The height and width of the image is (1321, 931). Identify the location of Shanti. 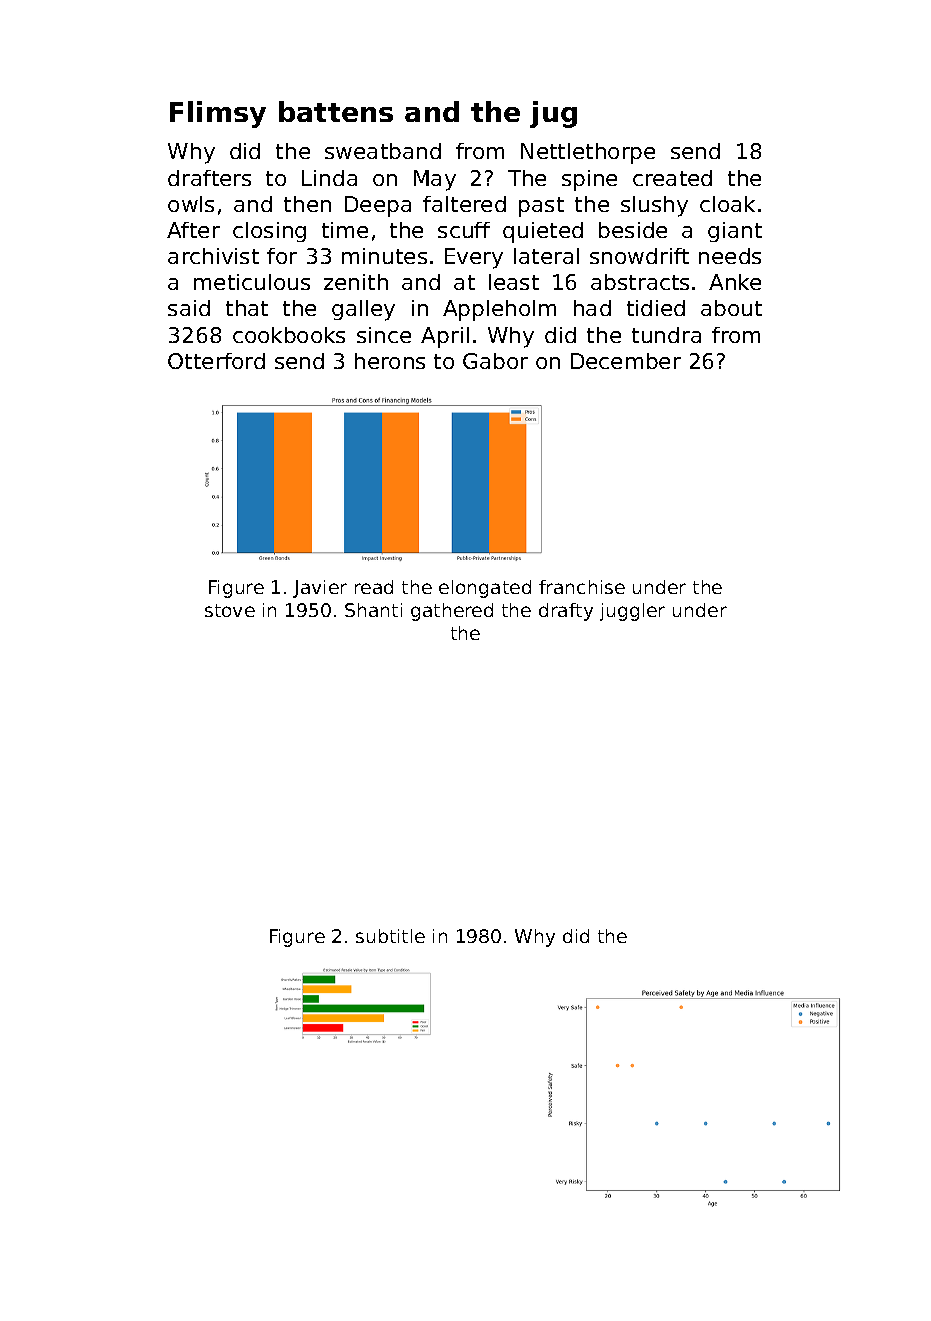
(373, 610).
